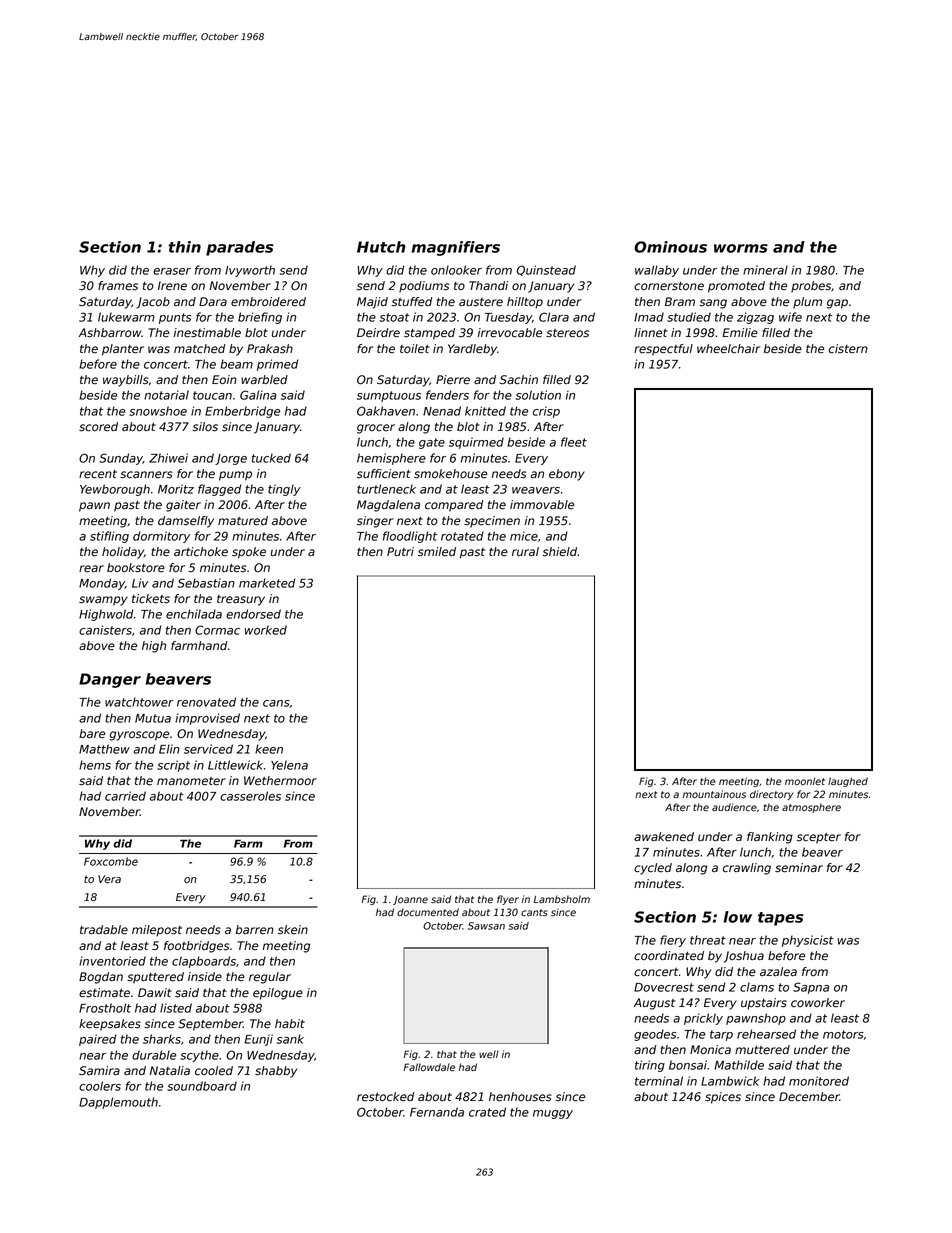 Image resolution: width=952 pixels, height=1233 pixels. What do you see at coordinates (848, 349) in the screenshot?
I see `cistern` at bounding box center [848, 349].
